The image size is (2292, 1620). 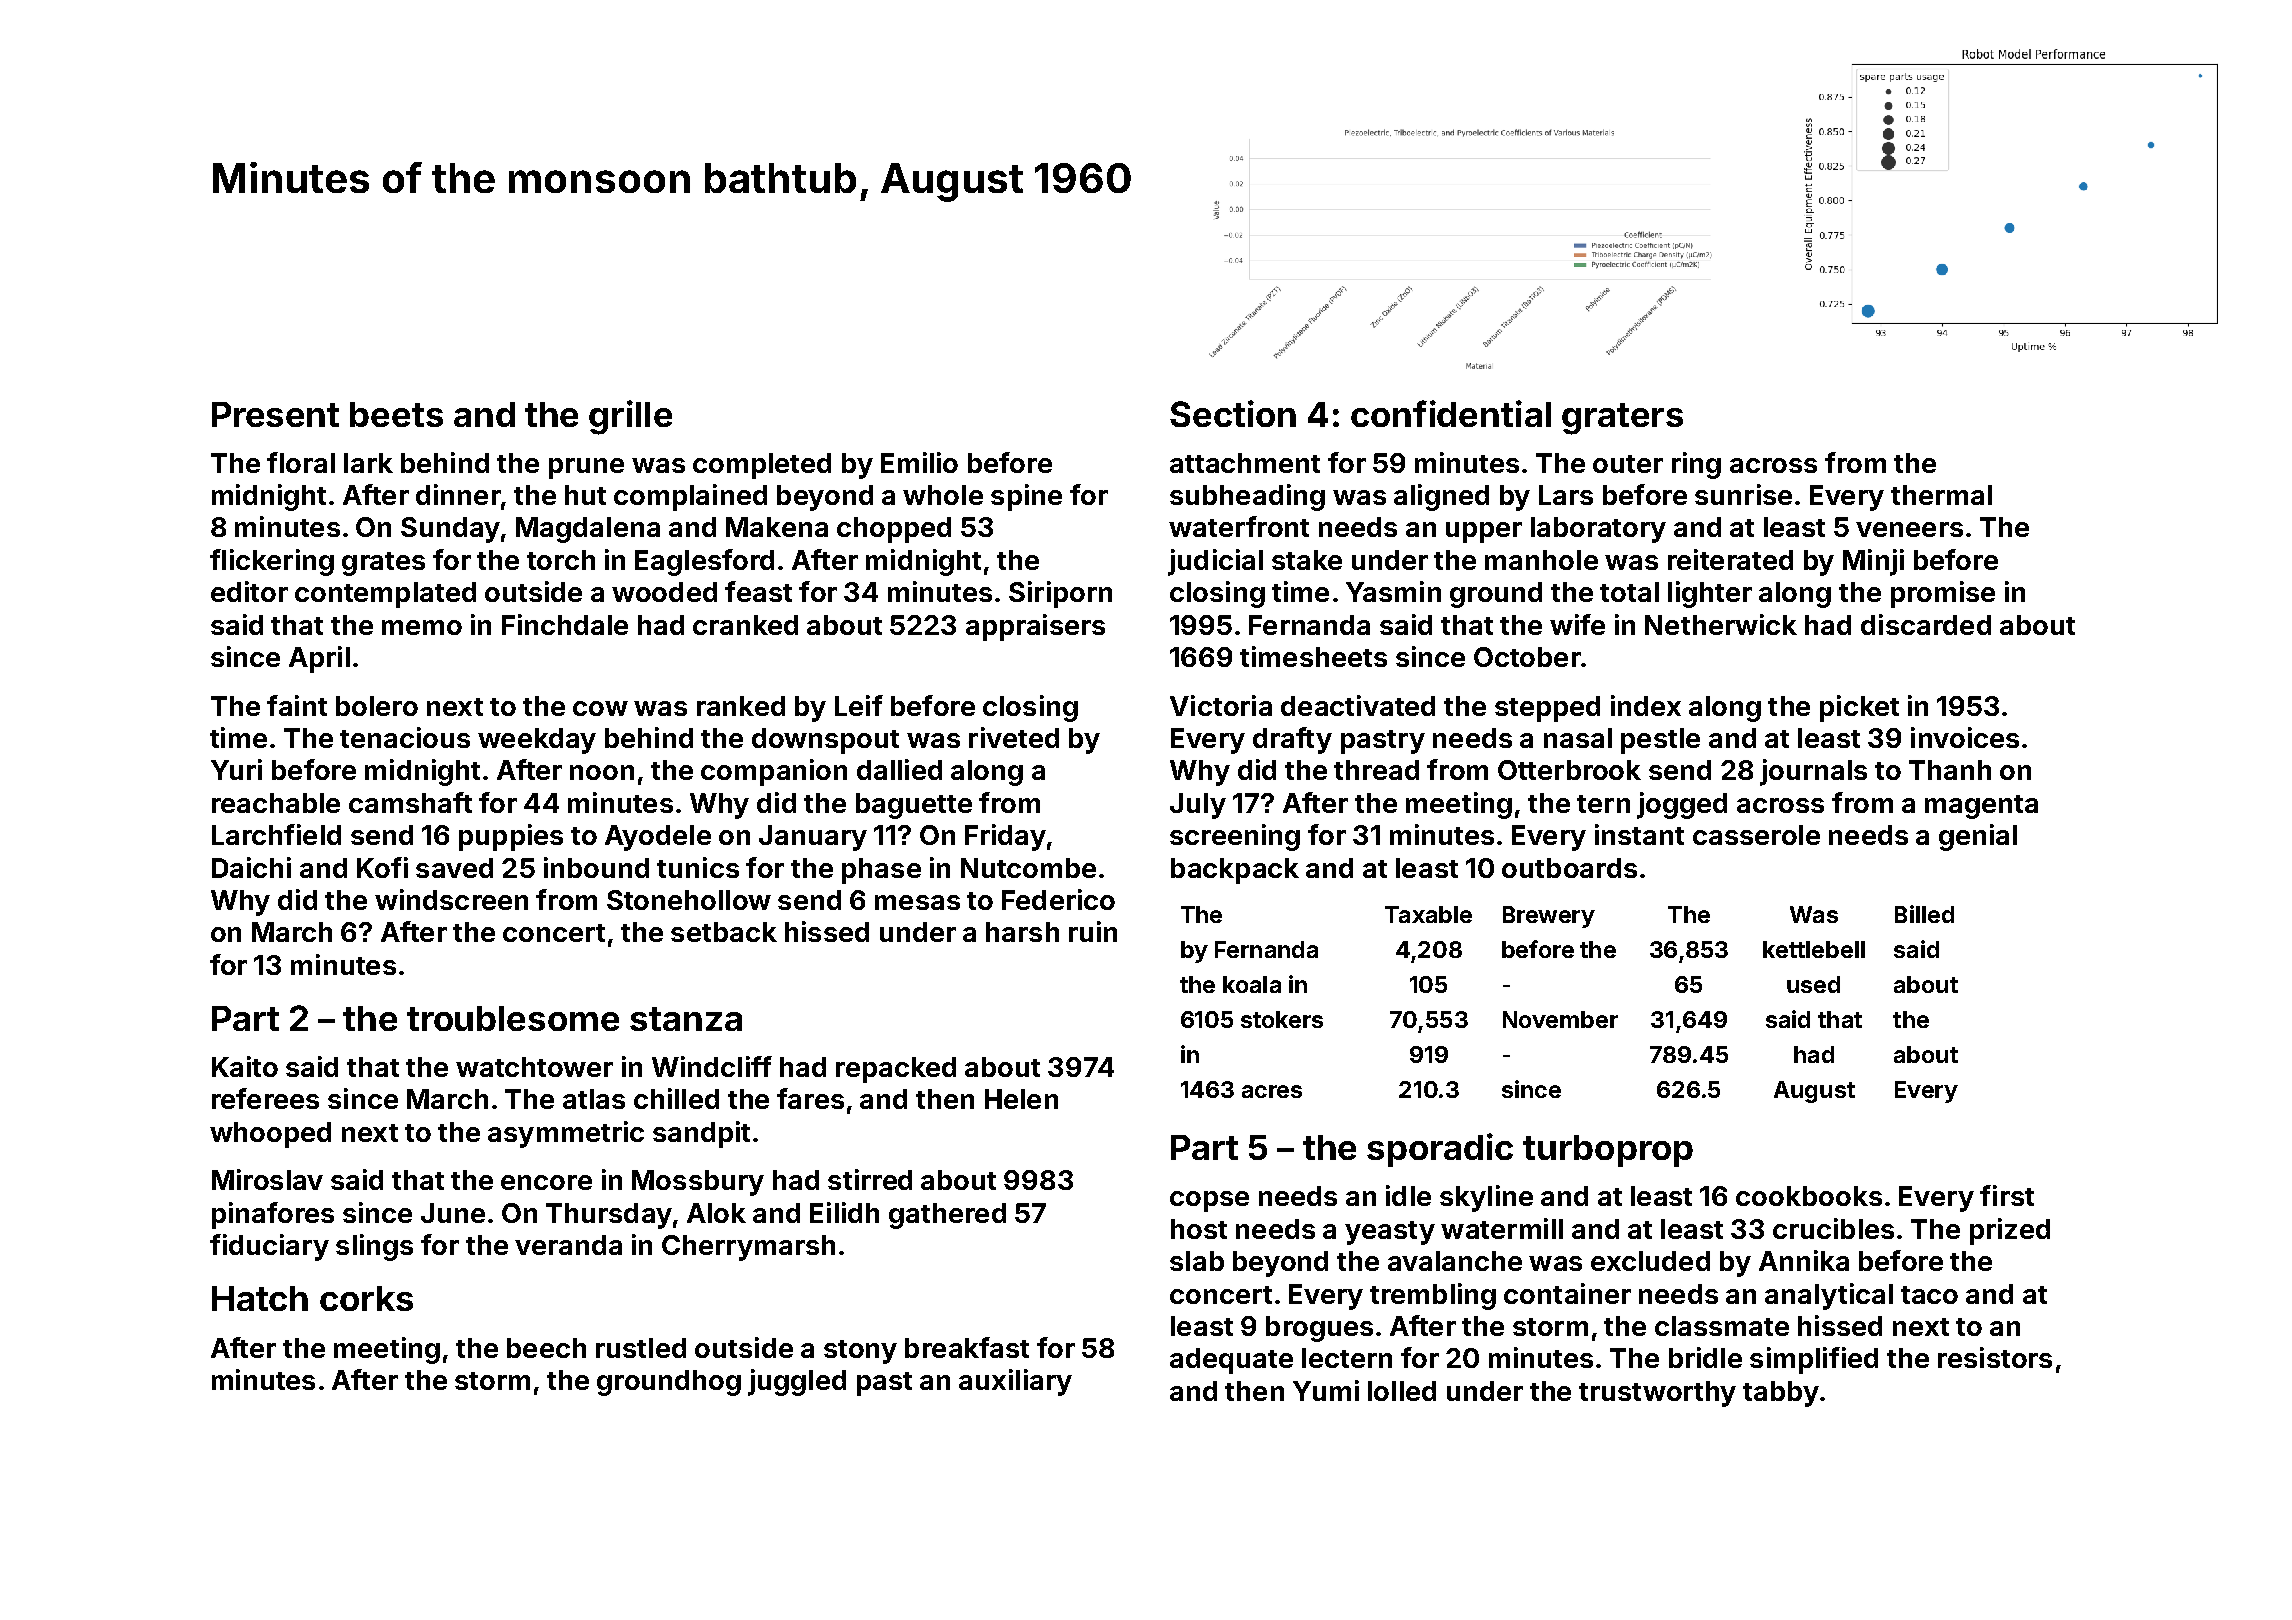 What do you see at coordinates (249, 591) in the screenshot?
I see `editor` at bounding box center [249, 591].
